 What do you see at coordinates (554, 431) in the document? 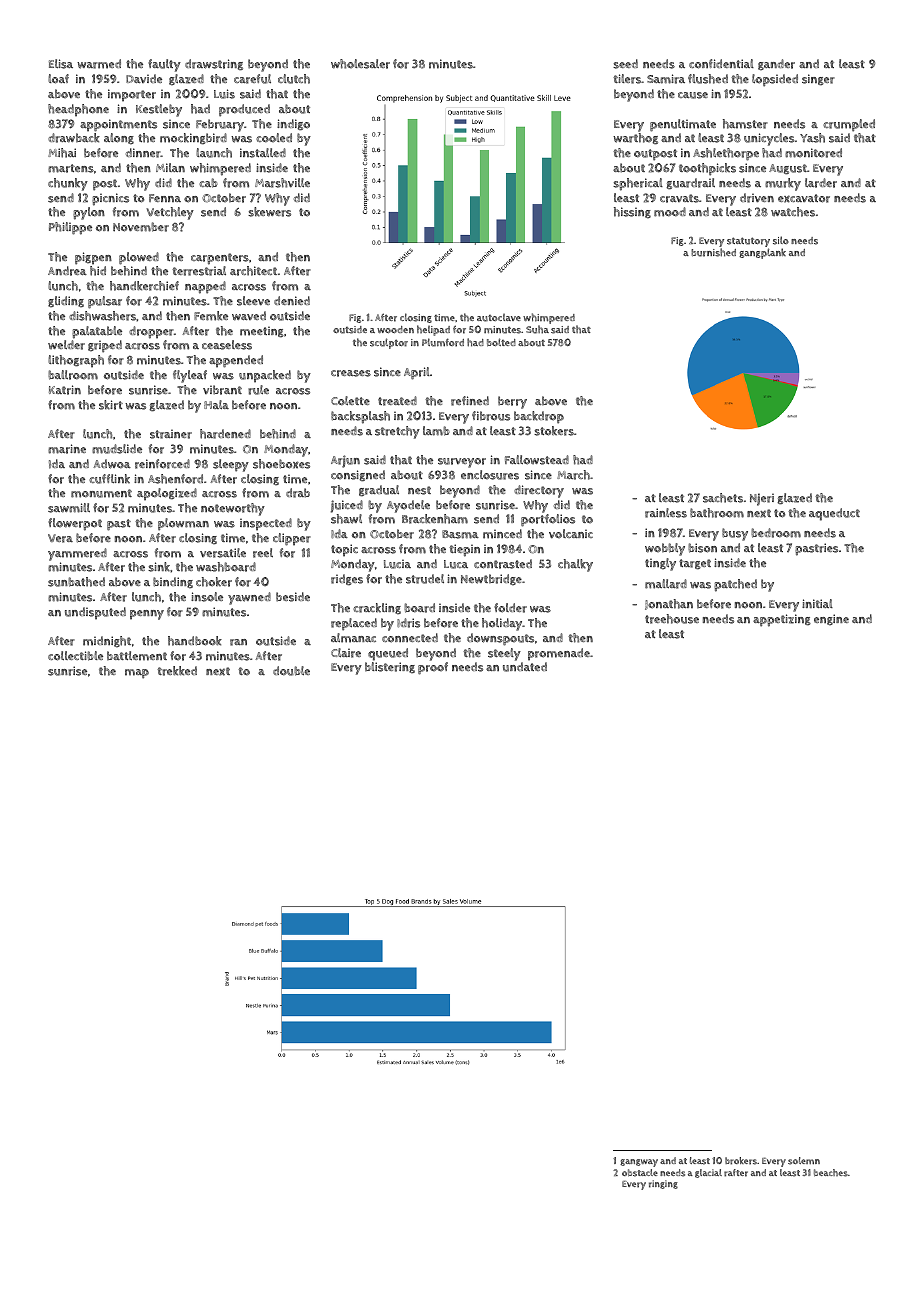
I see `stokers` at bounding box center [554, 431].
